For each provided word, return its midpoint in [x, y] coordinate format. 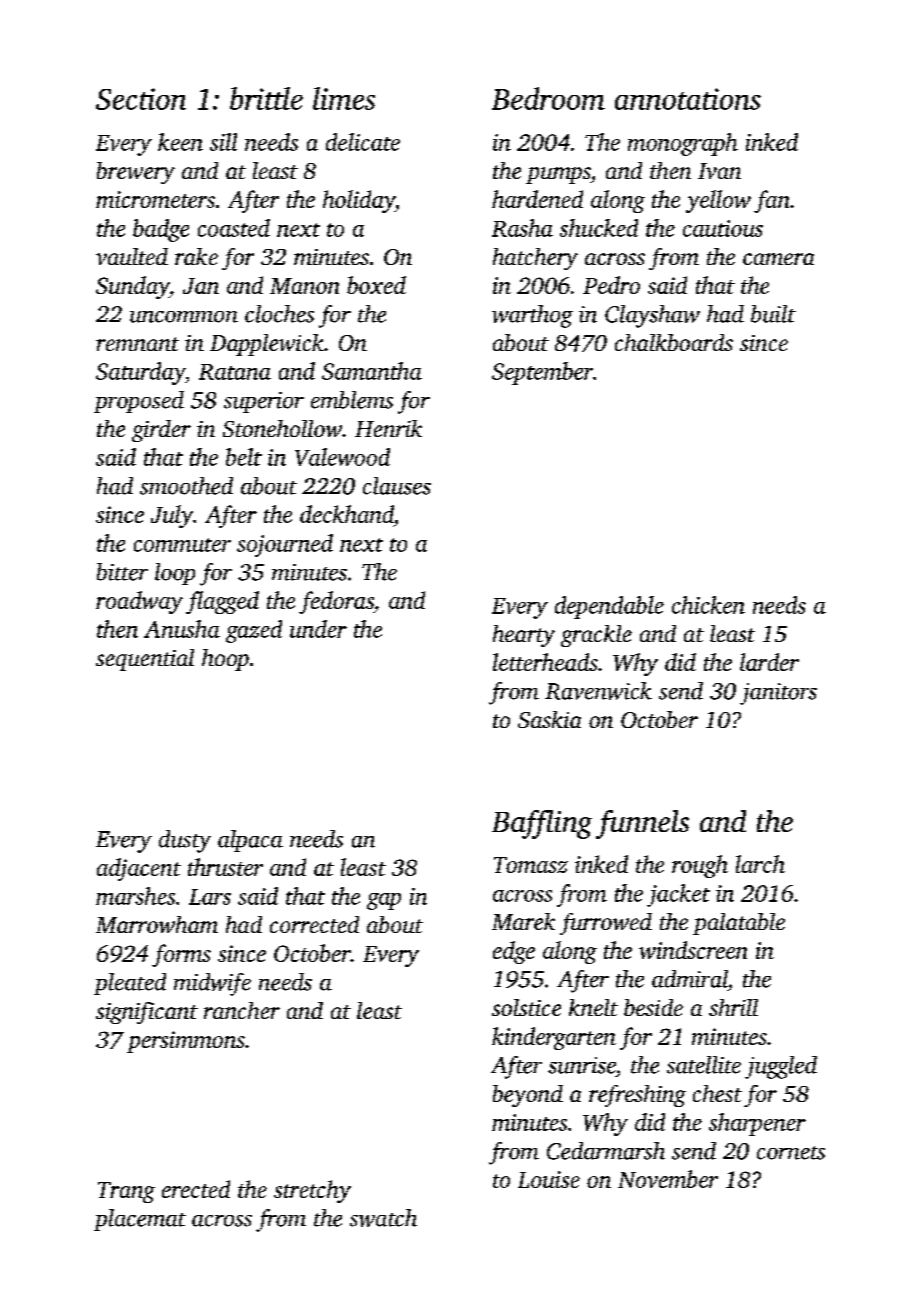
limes [344, 98]
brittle [266, 98]
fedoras [336, 602]
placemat [140, 1220]
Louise [549, 1179]
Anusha [182, 629]
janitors [778, 694]
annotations [688, 99]
